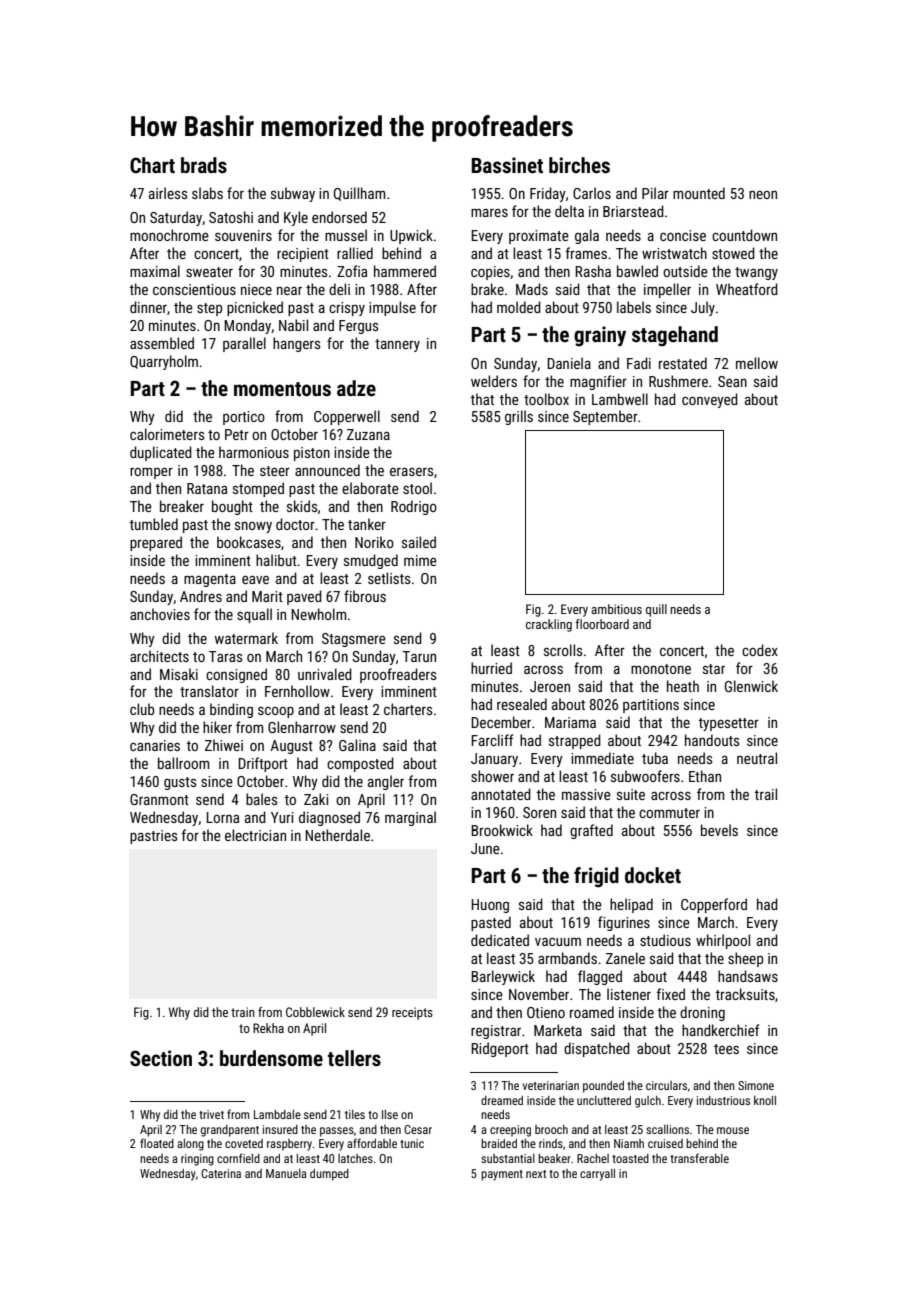 This screenshot has height=1316, width=908. What do you see at coordinates (204, 165) in the screenshot?
I see `brads` at bounding box center [204, 165].
